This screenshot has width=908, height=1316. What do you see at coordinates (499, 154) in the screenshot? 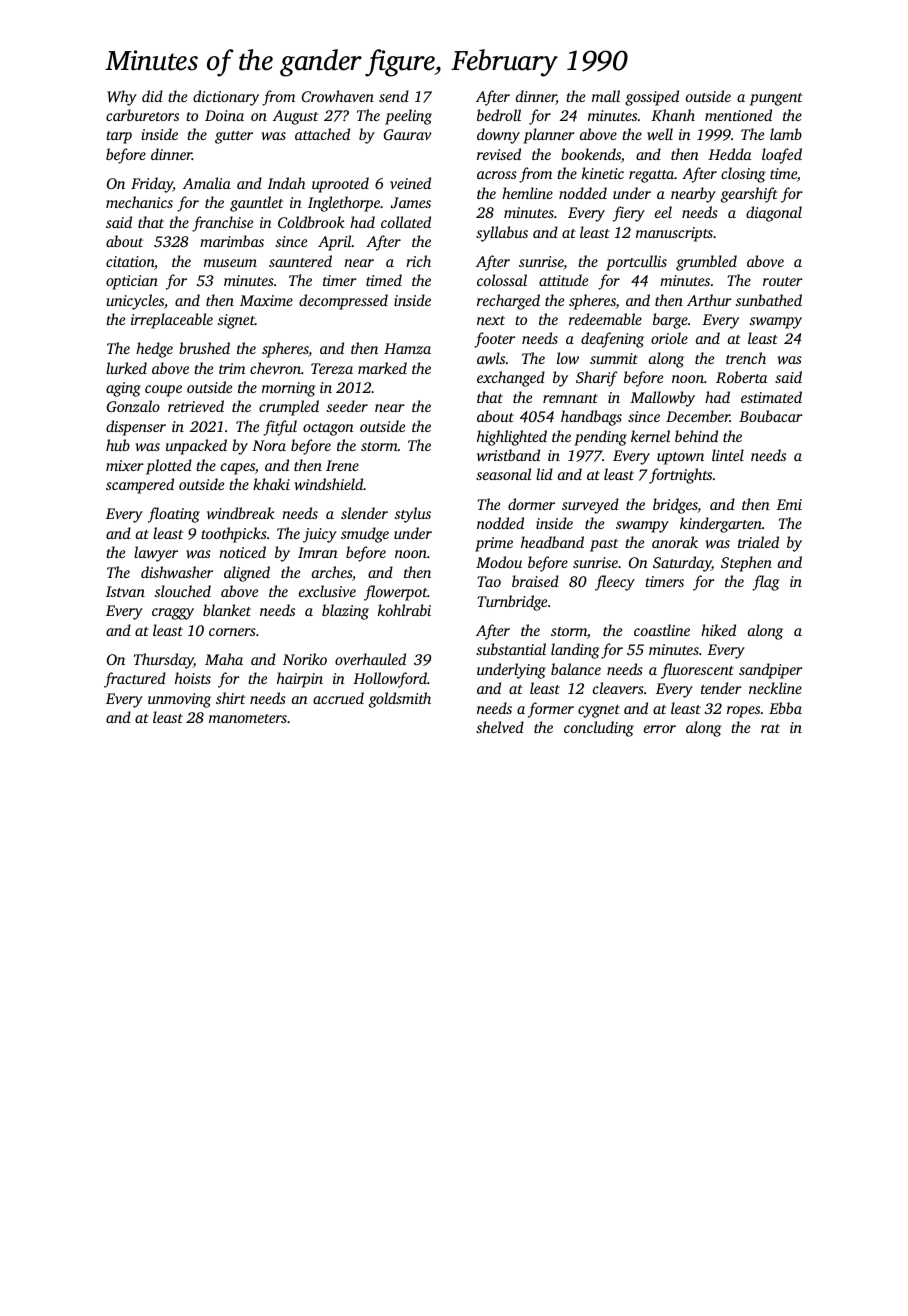
I see `revised` at bounding box center [499, 154].
